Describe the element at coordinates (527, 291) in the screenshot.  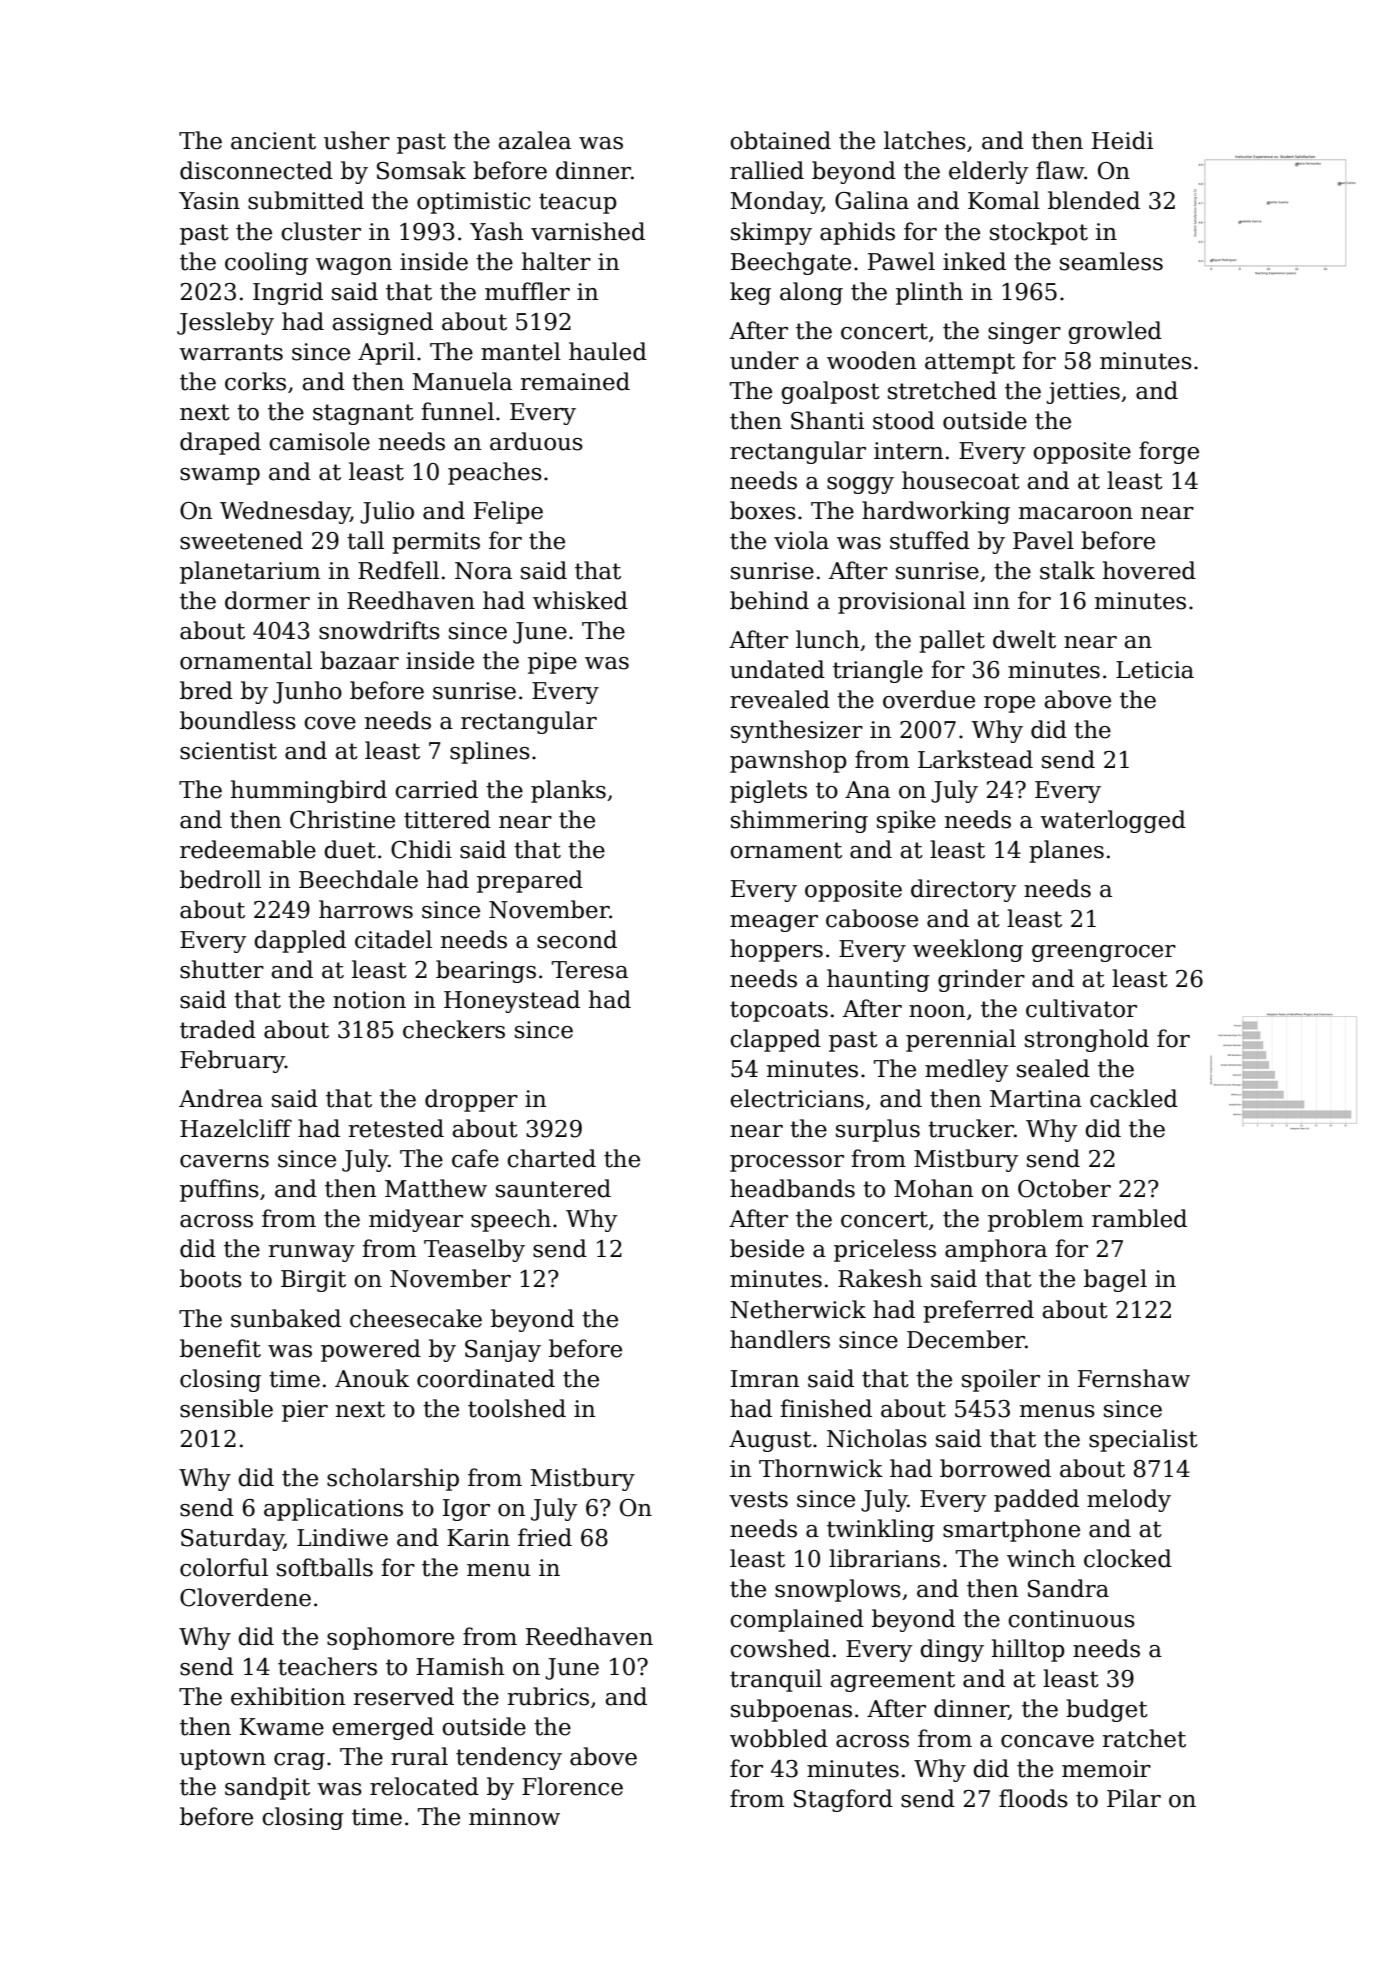
I see `muffler` at that location.
